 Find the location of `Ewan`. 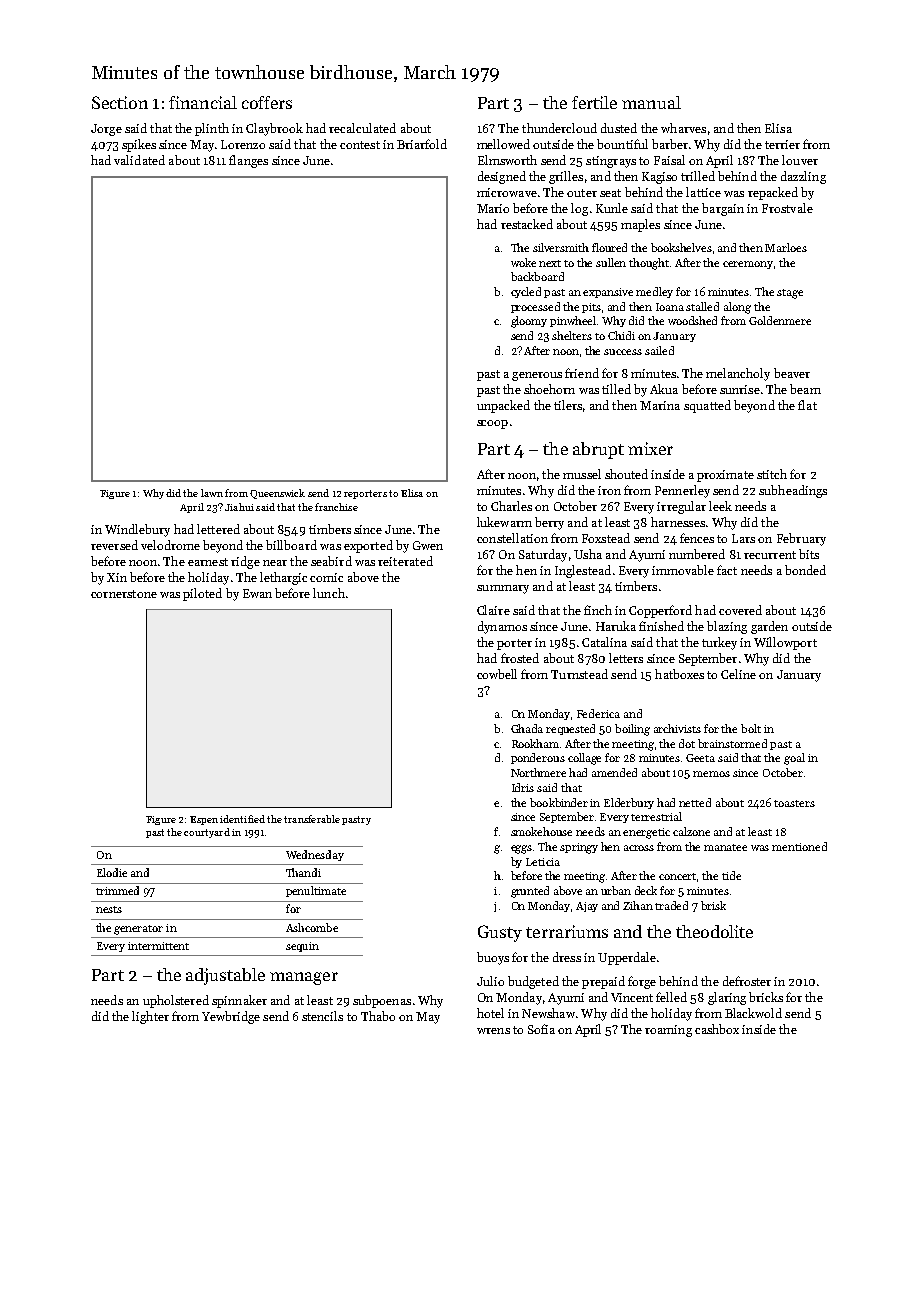

Ewan is located at coordinates (257, 593).
